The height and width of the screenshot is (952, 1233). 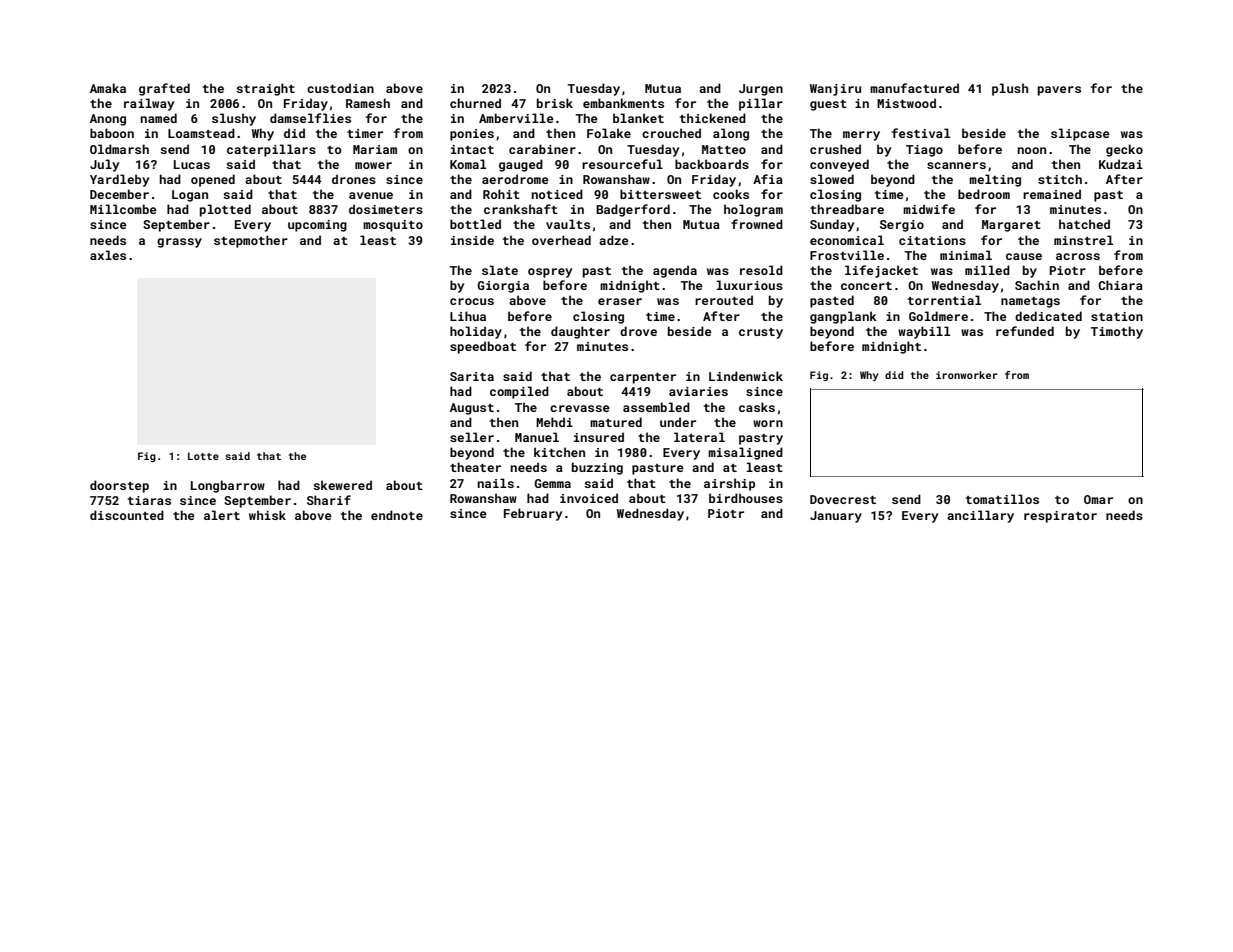 I want to click on alert, so click(x=222, y=515).
